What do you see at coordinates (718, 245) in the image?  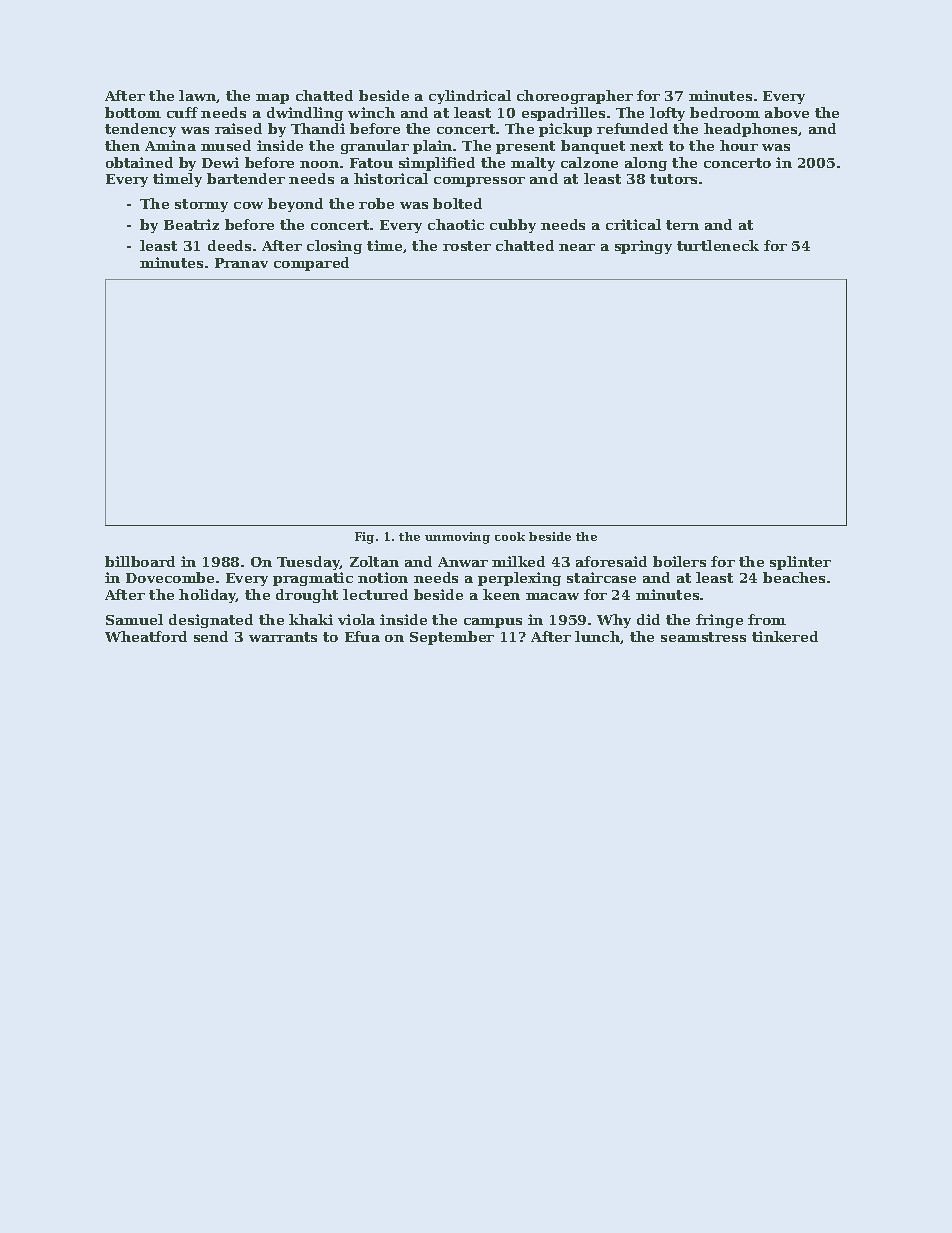 I see `turtleneck` at bounding box center [718, 245].
